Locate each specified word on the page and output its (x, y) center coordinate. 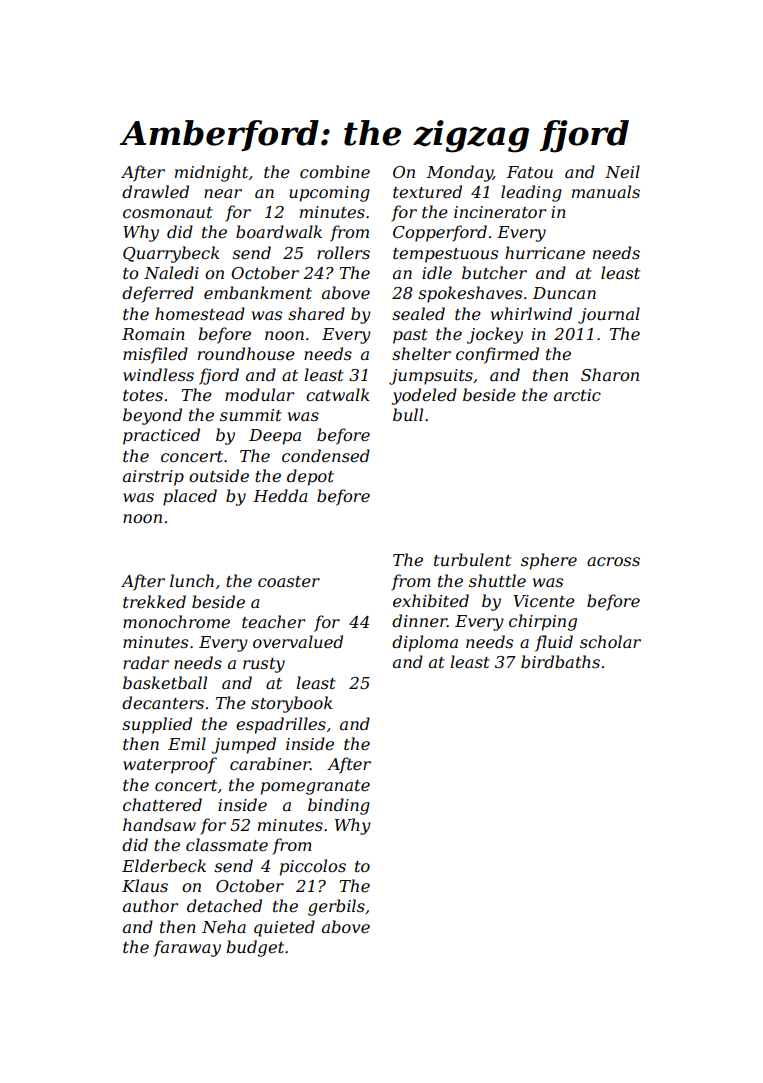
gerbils (336, 907)
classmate (227, 844)
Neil (622, 171)
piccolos (313, 867)
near (223, 193)
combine (335, 171)
